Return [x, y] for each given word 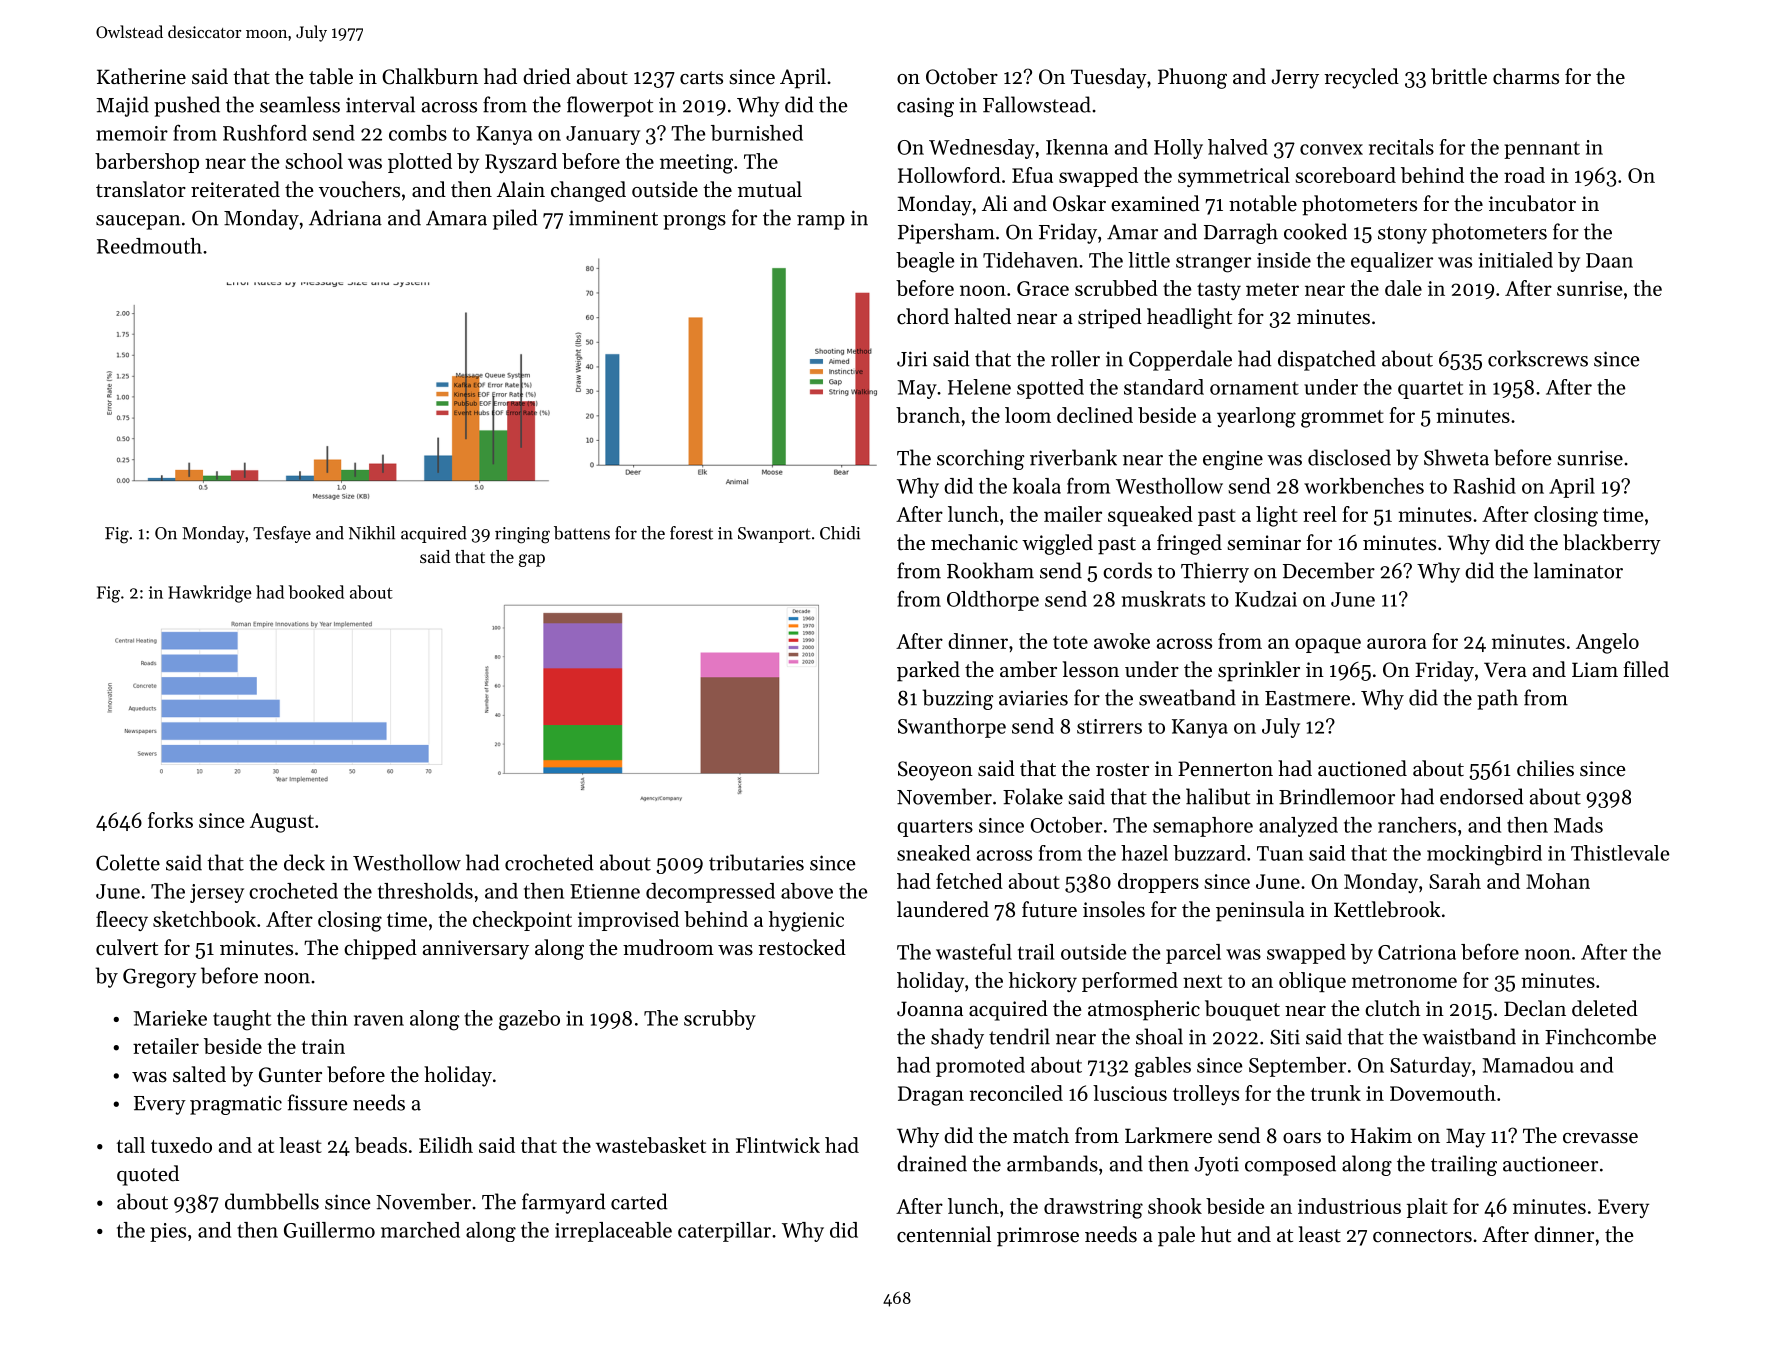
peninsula [1260, 911]
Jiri [912, 359]
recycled [1361, 78]
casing [925, 107]
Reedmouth [149, 246]
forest [691, 533]
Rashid [1484, 486]
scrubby [720, 1020]
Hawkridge [209, 594]
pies [168, 1232]
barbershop [147, 163]
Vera [1505, 670]
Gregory [160, 978]
